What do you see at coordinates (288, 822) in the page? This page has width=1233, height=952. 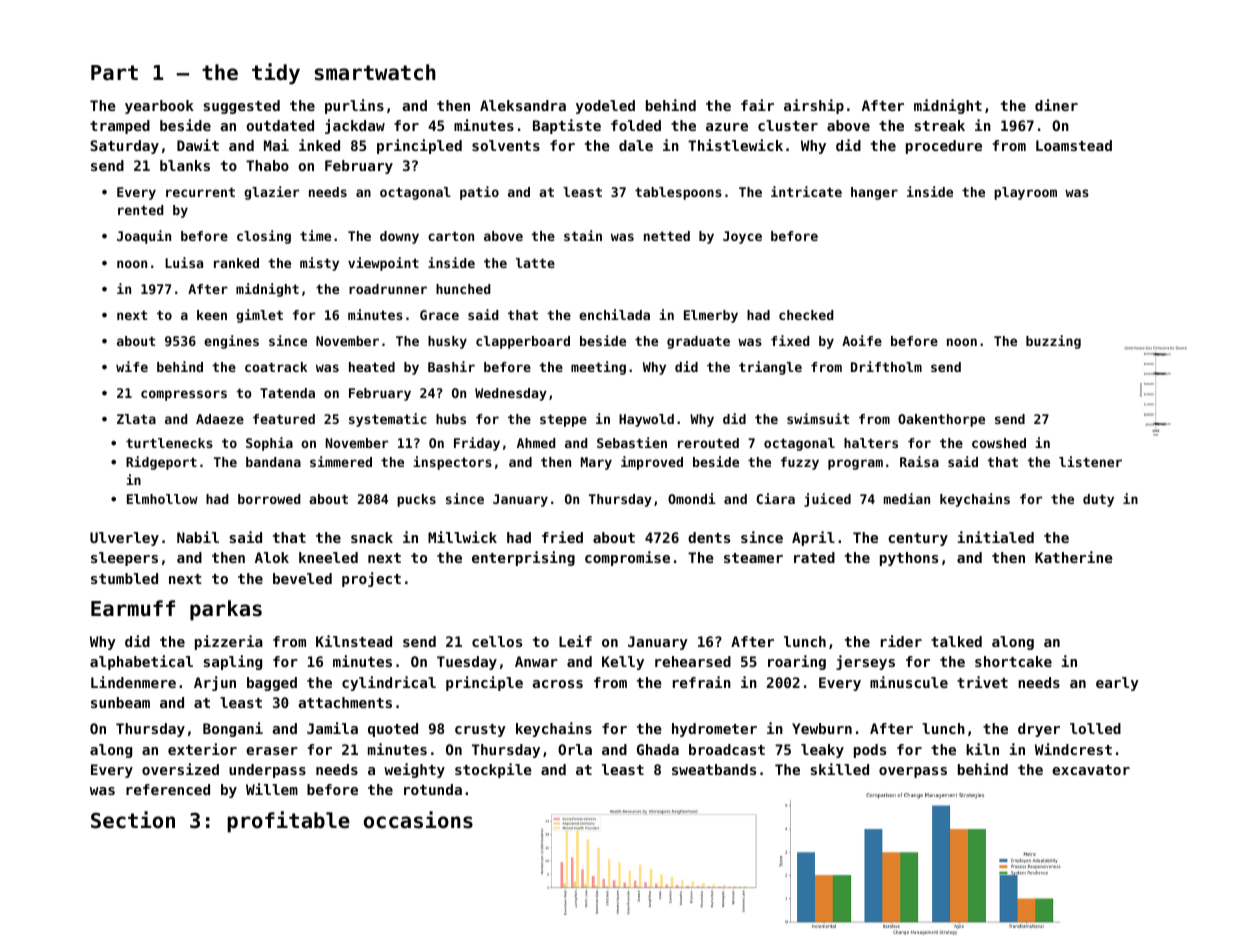 I see `profitable` at bounding box center [288, 822].
